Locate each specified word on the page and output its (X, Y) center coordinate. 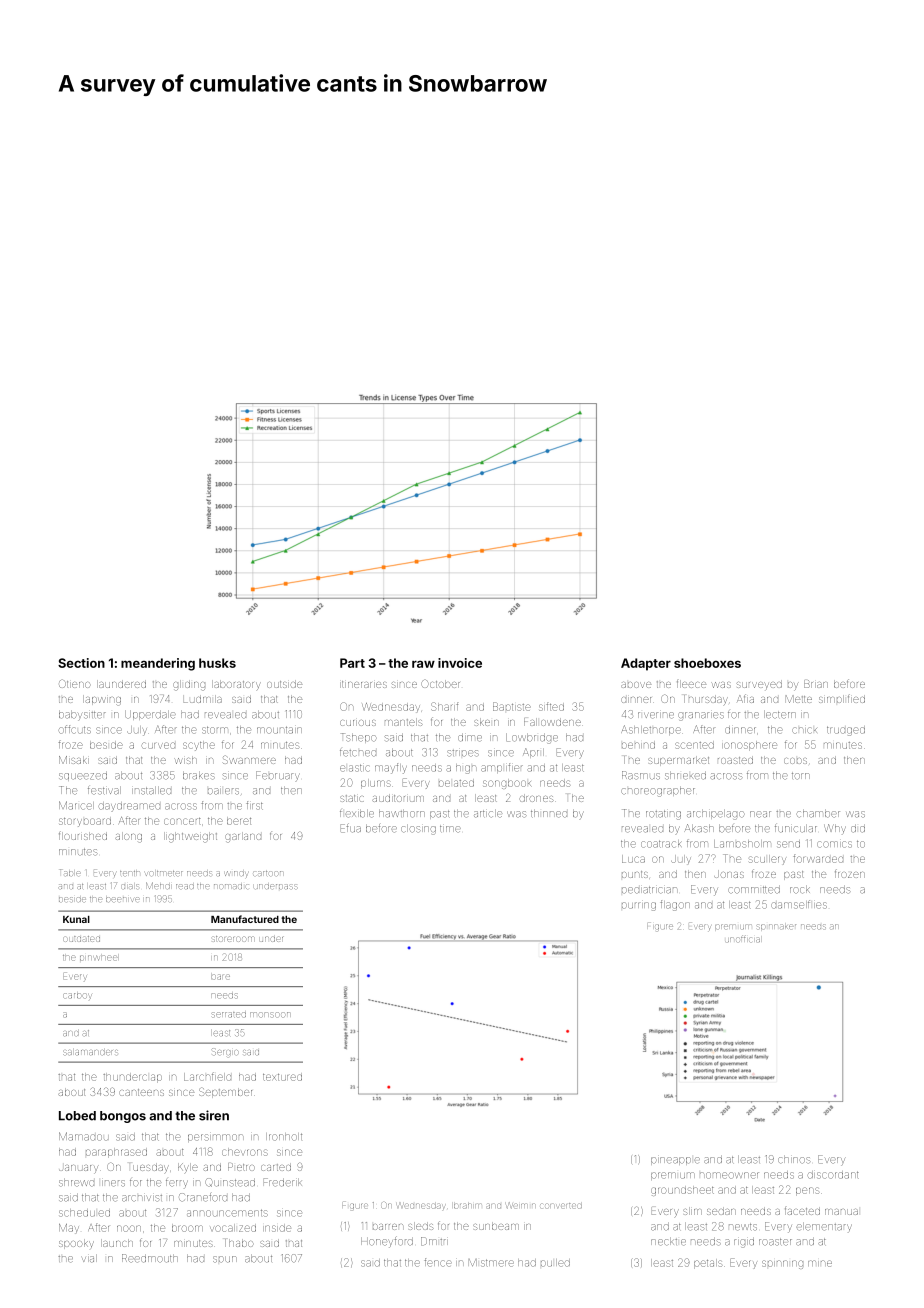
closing (418, 830)
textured (282, 1077)
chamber (818, 814)
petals (708, 1264)
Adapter (646, 664)
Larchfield (207, 1076)
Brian (816, 684)
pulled (555, 1263)
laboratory (236, 685)
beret (239, 821)
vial (89, 1259)
